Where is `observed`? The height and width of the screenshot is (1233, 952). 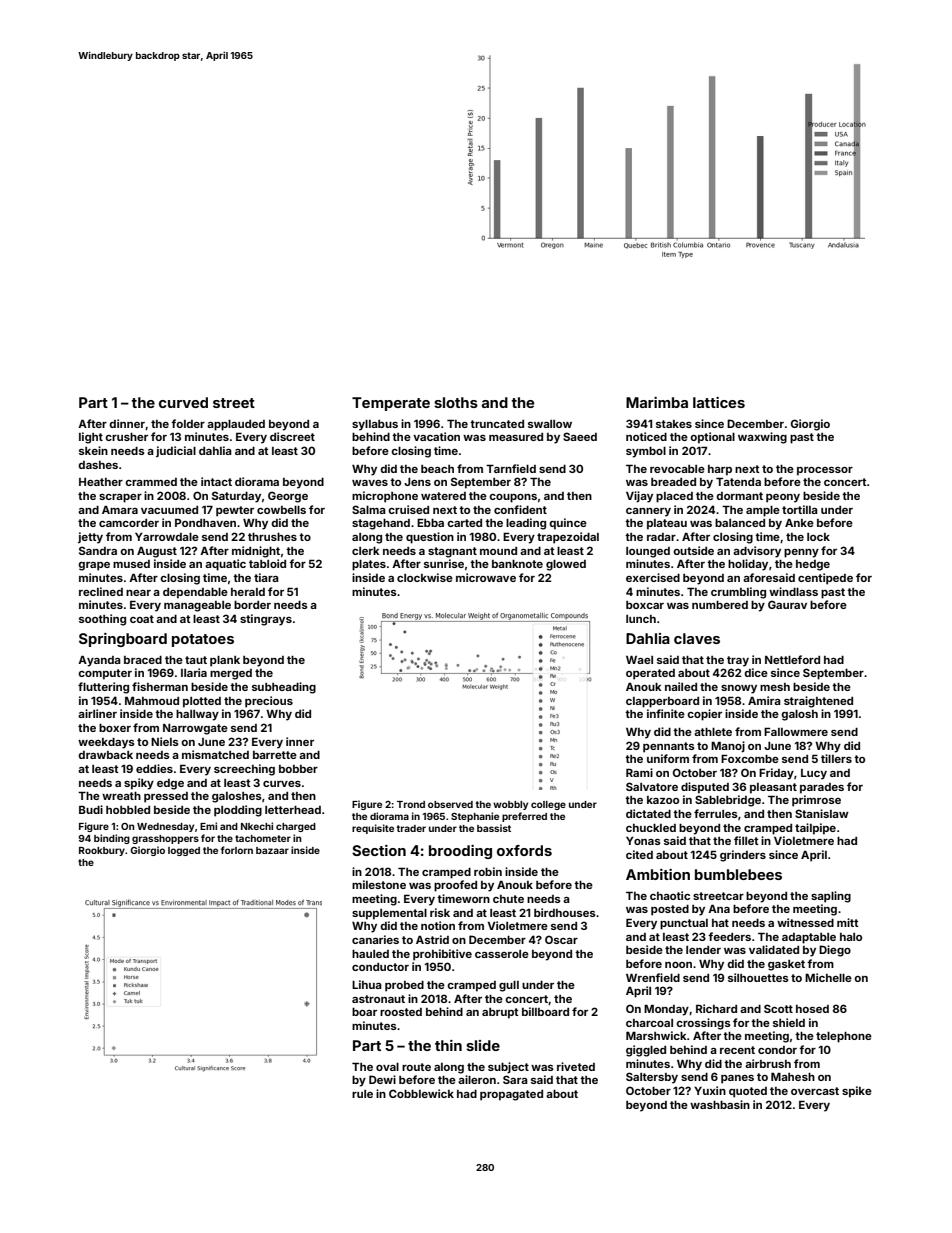 observed is located at coordinates (450, 804).
